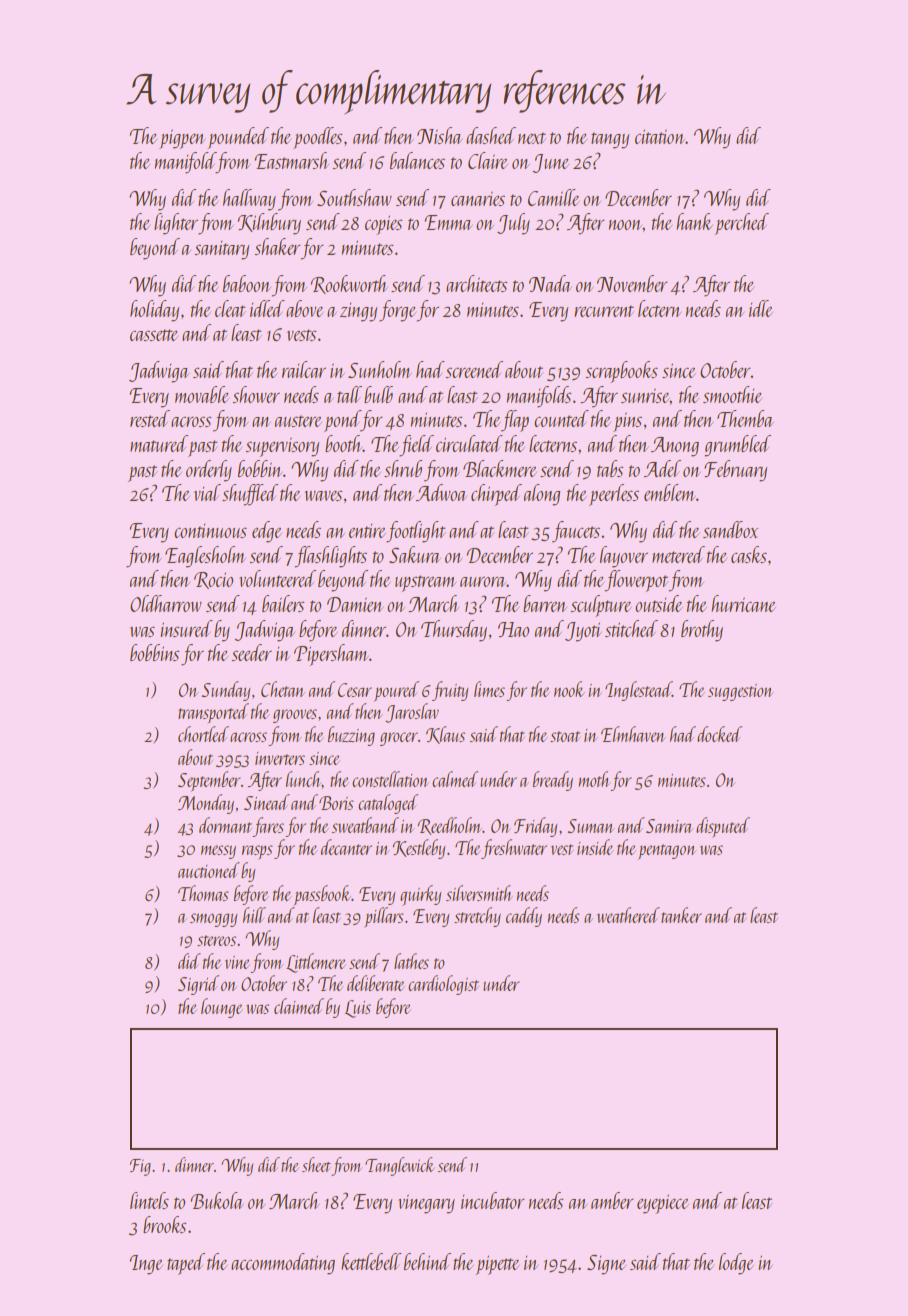  I want to click on taped, so click(186, 1264).
